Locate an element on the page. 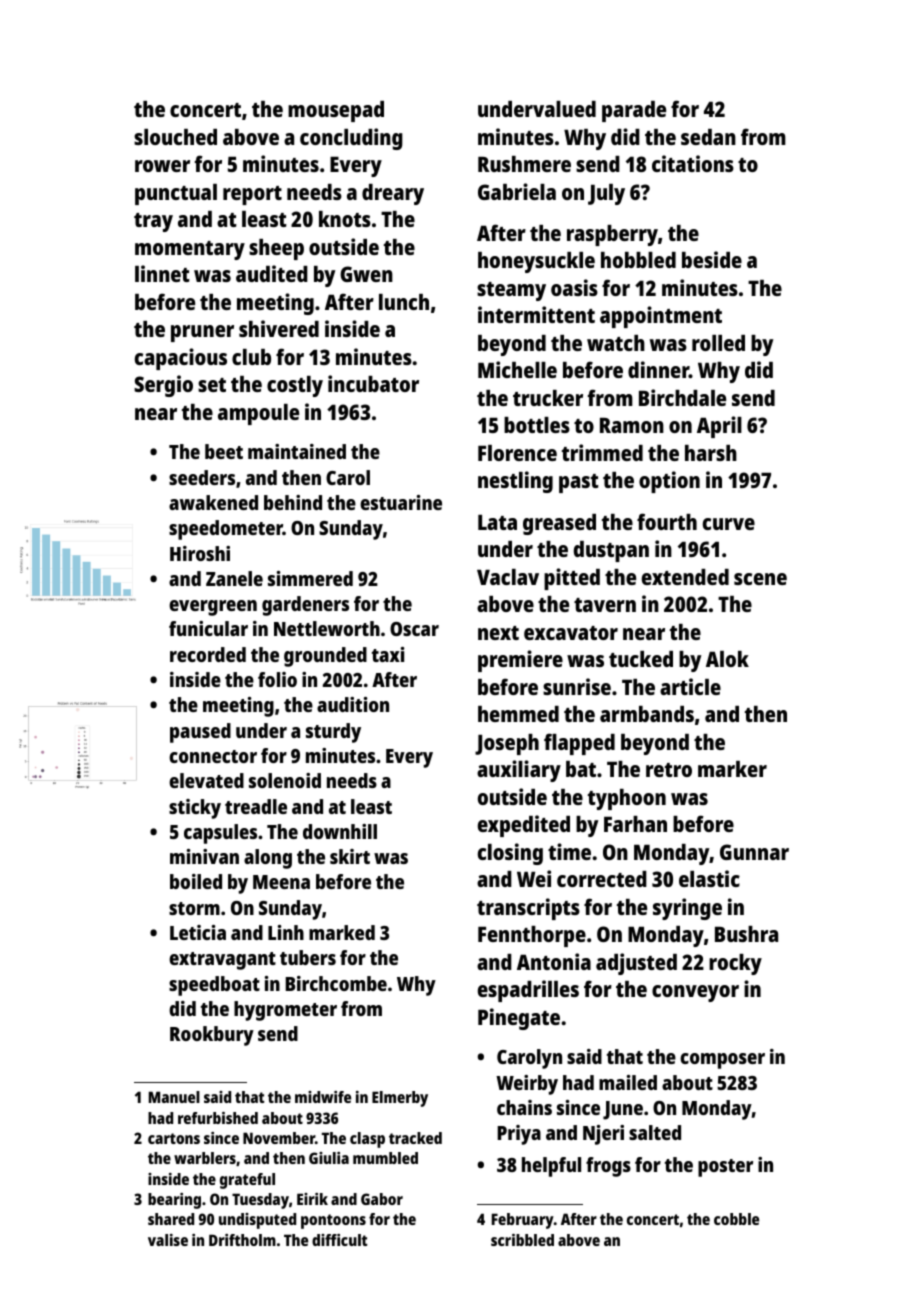  elastic is located at coordinates (709, 878).
